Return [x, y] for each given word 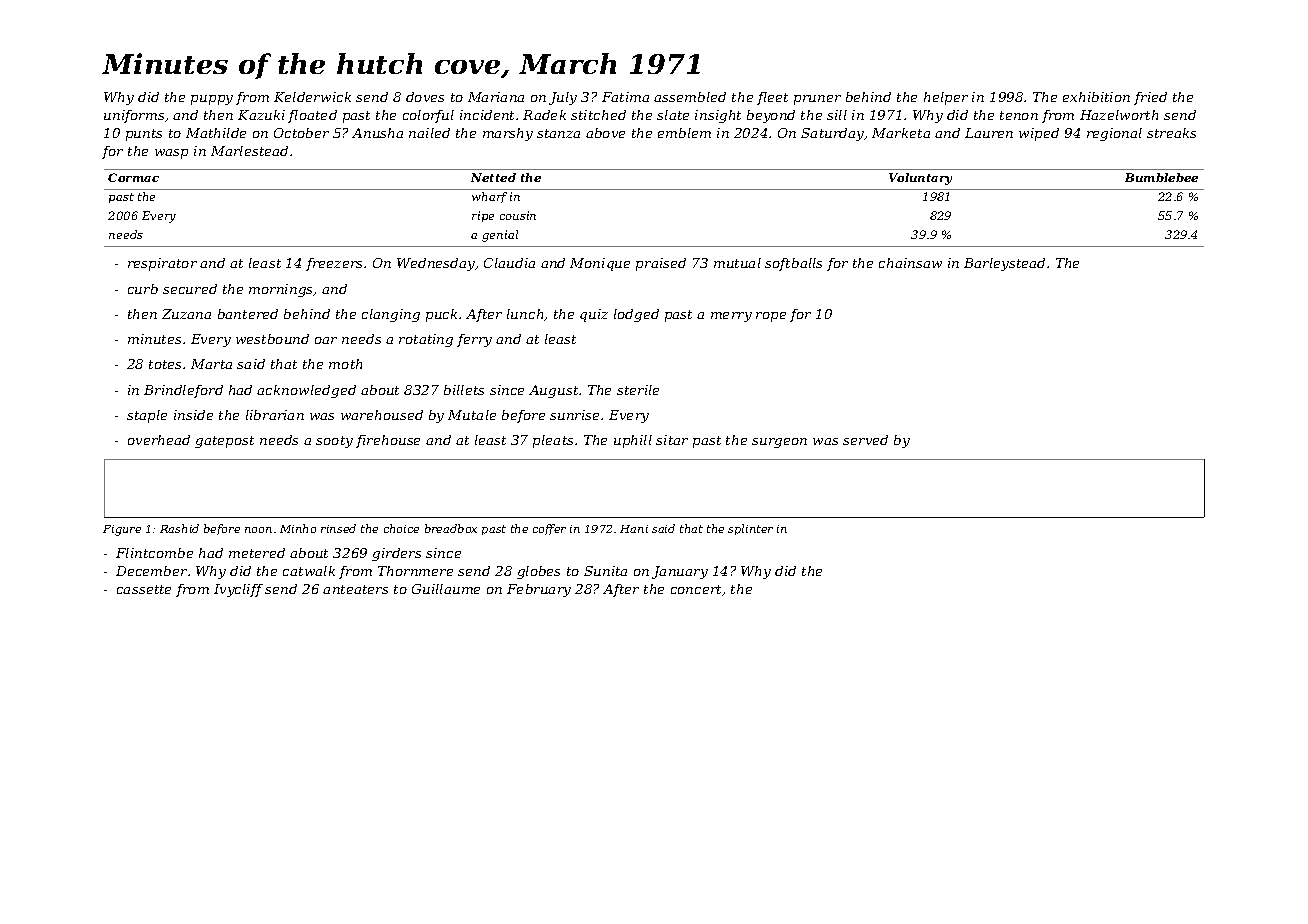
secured [190, 289]
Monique [600, 264]
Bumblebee [1161, 177]
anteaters [355, 589]
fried [1150, 98]
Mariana [496, 97]
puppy [212, 100]
